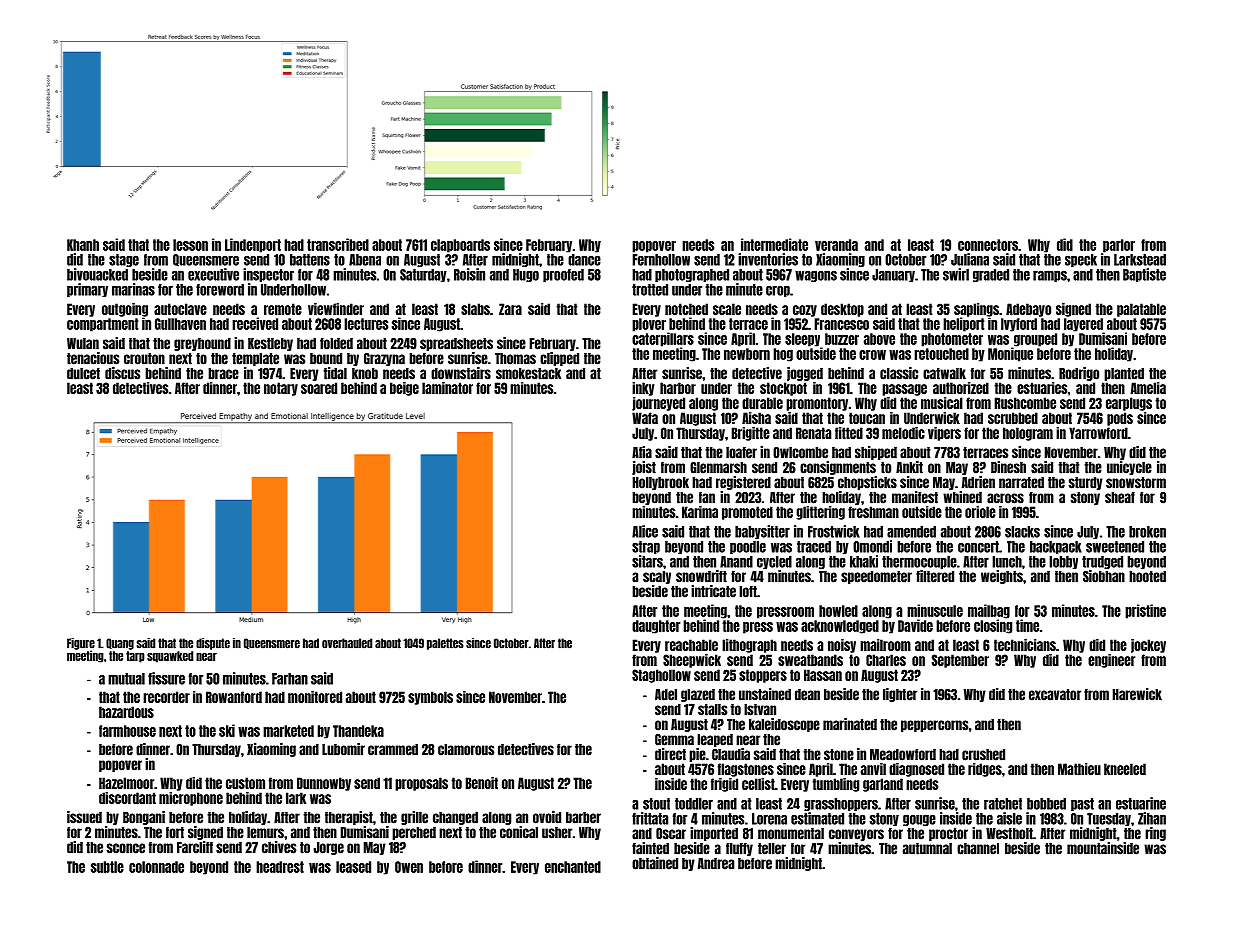 This image has height=952, width=1233. What do you see at coordinates (1125, 769) in the image?
I see `kneeled` at bounding box center [1125, 769].
